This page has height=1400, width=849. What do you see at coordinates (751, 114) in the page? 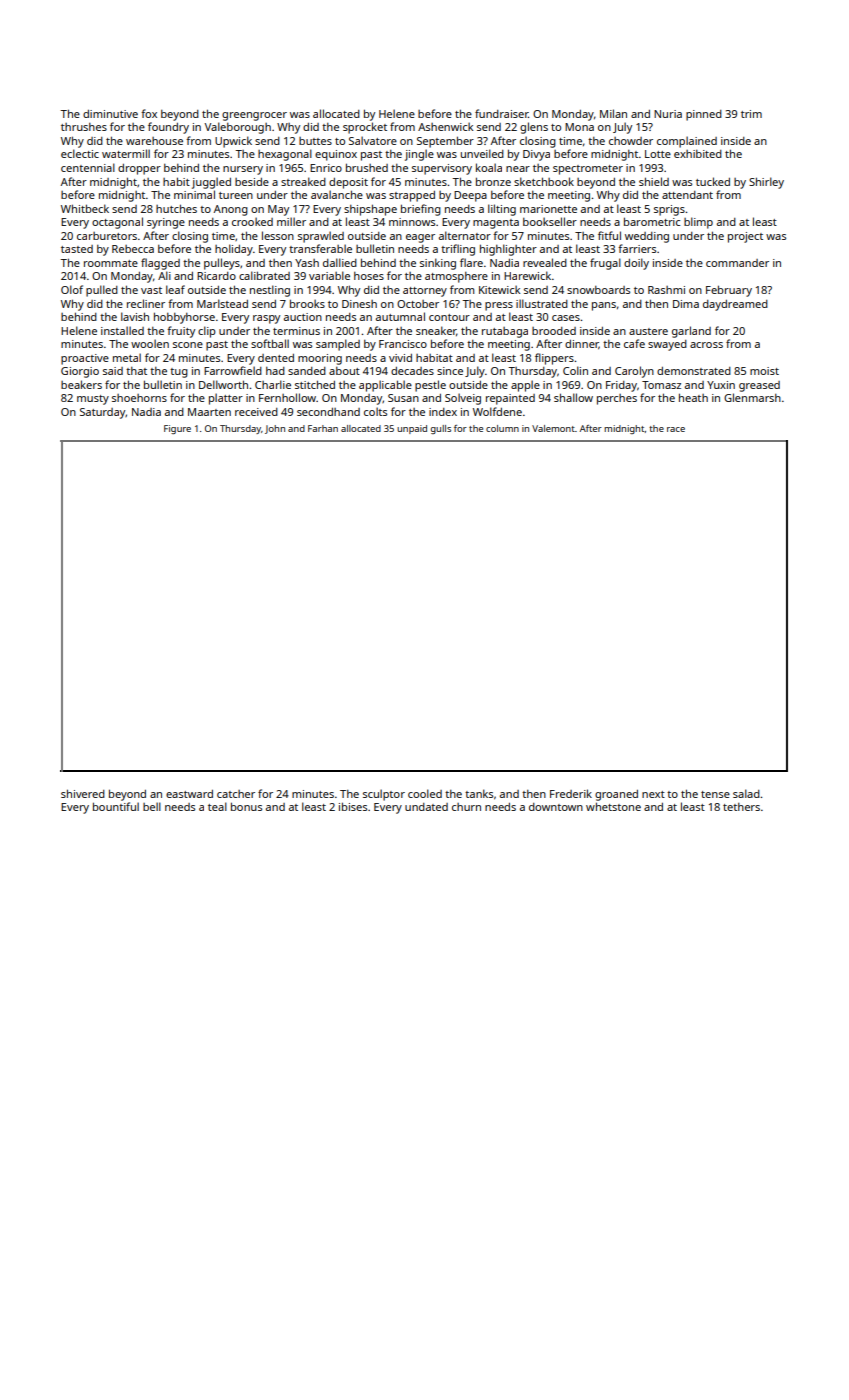
I see `trim` at bounding box center [751, 114].
